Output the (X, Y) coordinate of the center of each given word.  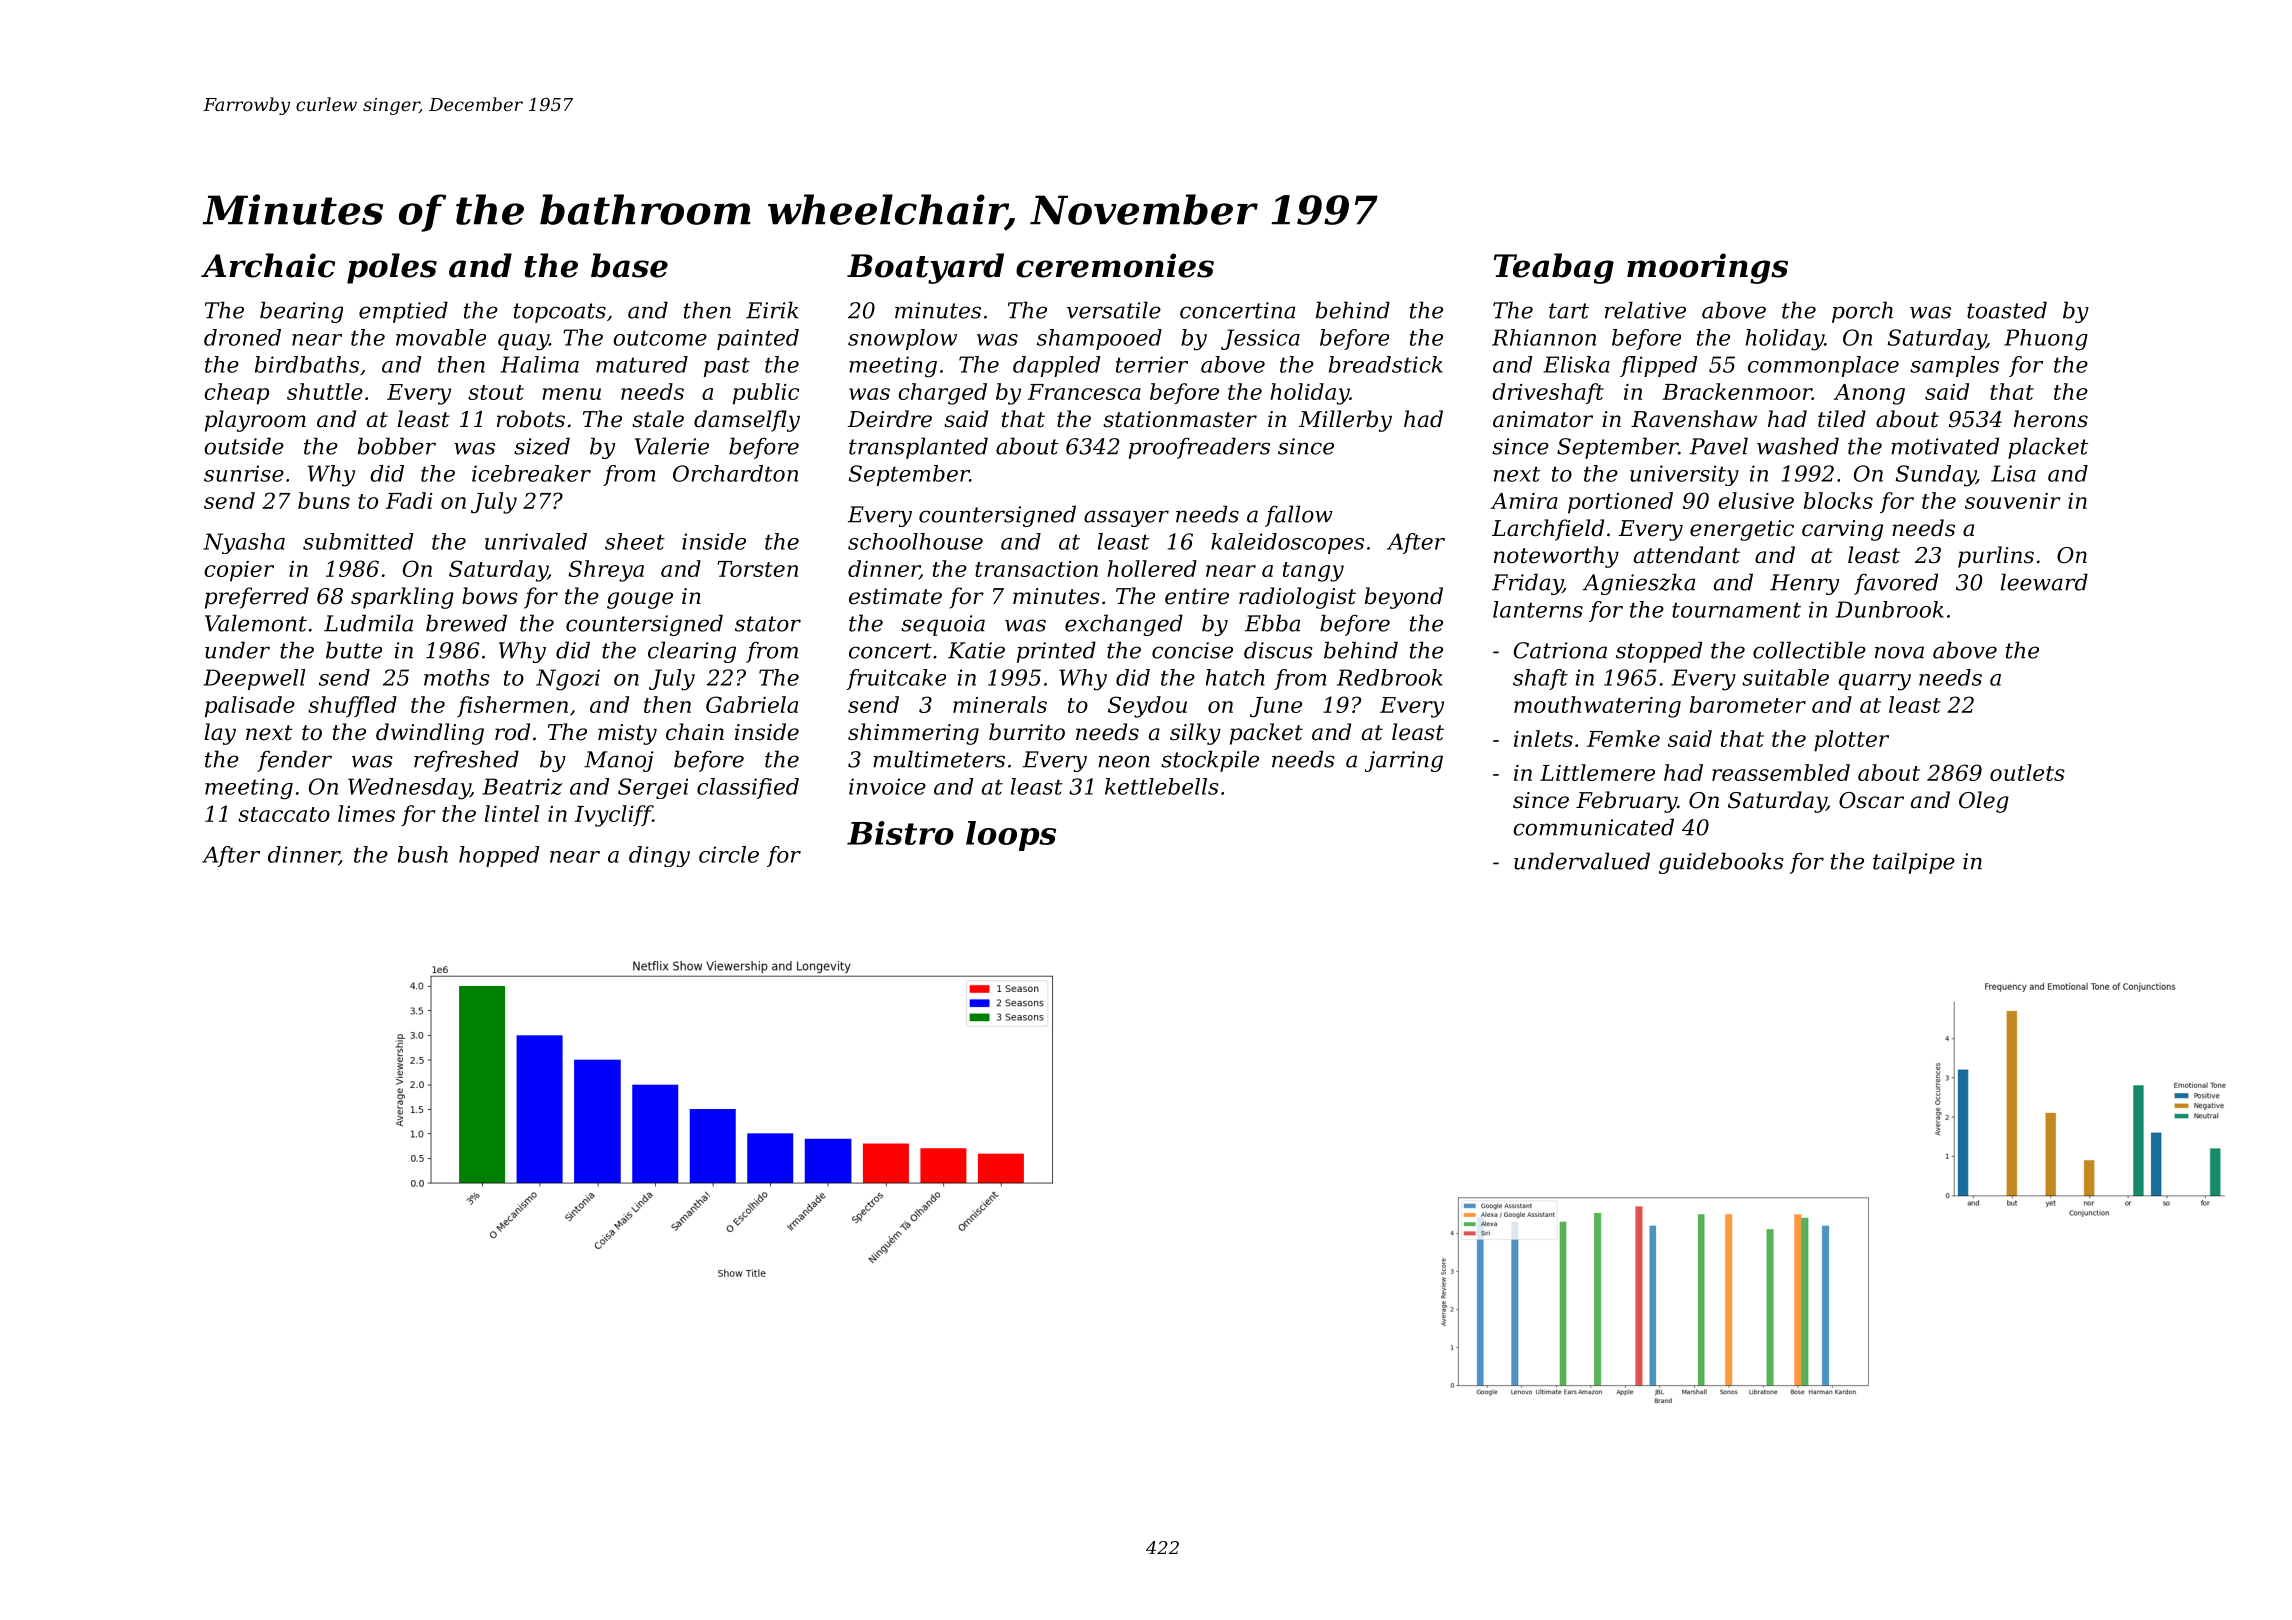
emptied (403, 312)
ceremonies (1115, 265)
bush (423, 854)
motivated (1945, 446)
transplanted (918, 448)
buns (324, 500)
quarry (1874, 682)
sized (542, 446)
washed (1798, 446)
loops (1011, 836)
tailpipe (1914, 863)
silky (1195, 734)
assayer (1126, 518)
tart (1569, 311)
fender (294, 761)
